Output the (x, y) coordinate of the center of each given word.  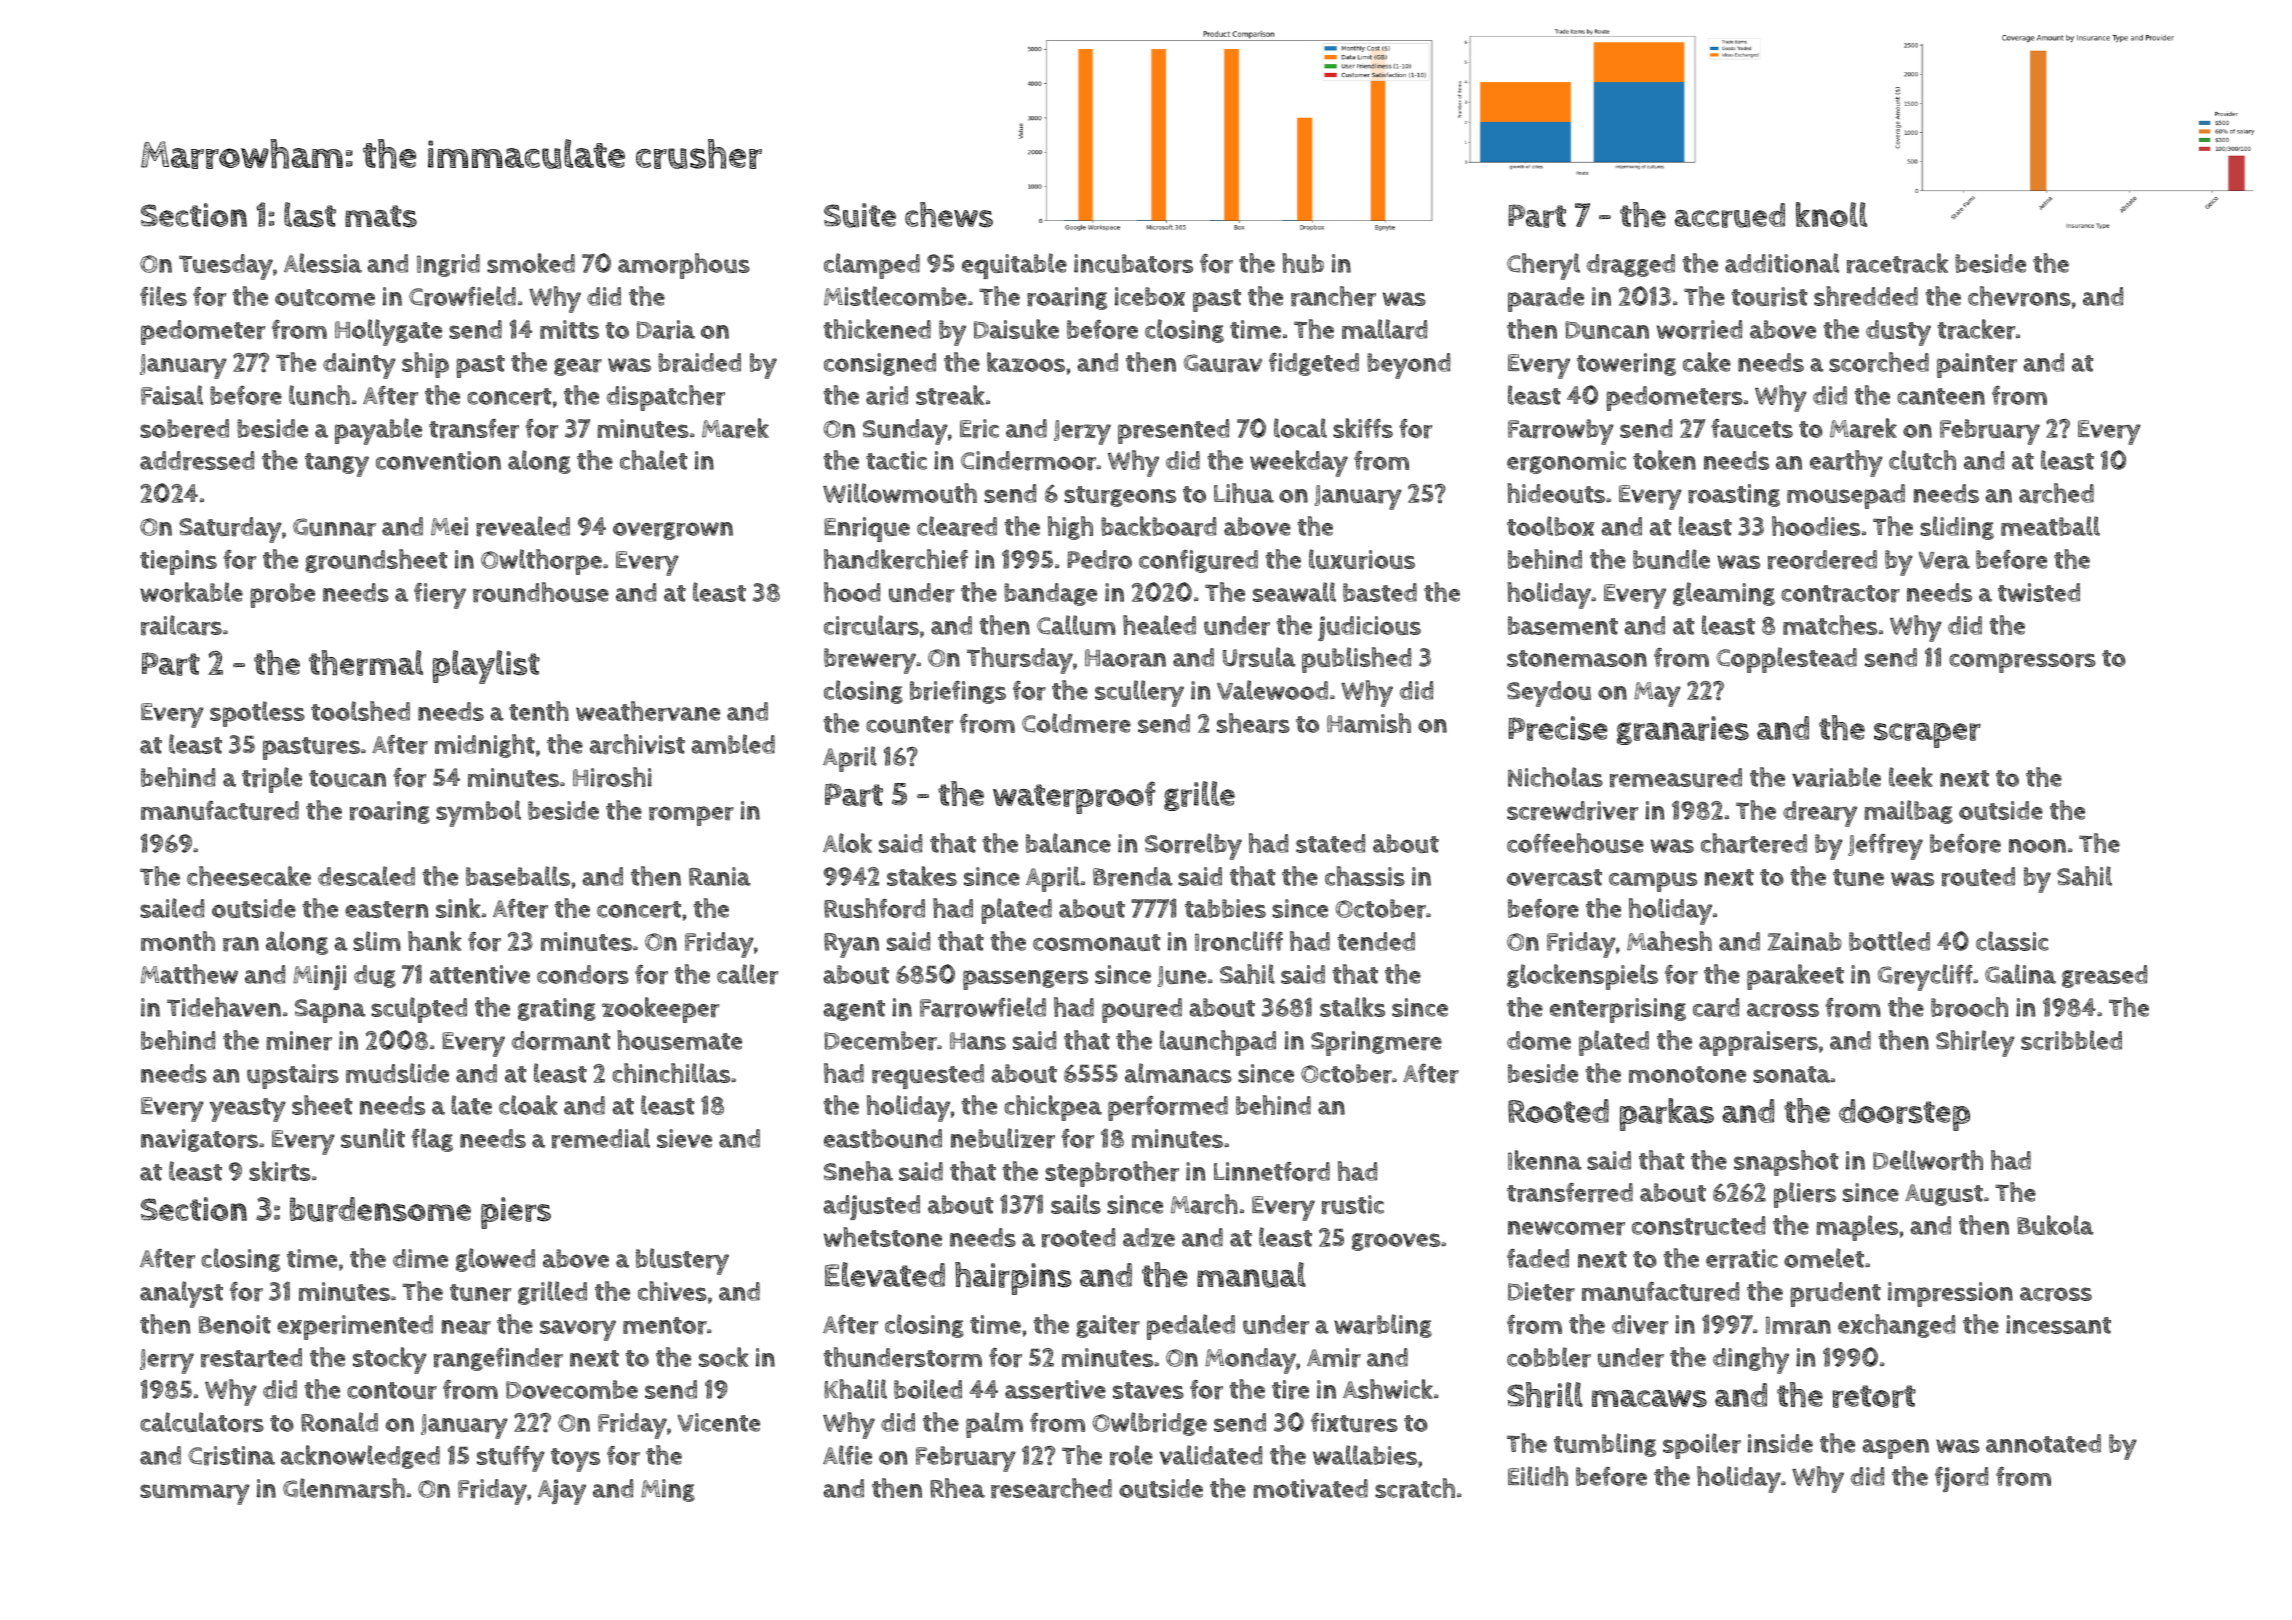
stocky (390, 1360)
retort (1874, 1396)
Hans (978, 1041)
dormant (561, 1041)
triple (272, 780)
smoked (531, 263)
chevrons (2019, 296)
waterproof (1074, 797)
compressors (2022, 663)
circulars (871, 625)
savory (578, 1330)
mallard (1385, 329)
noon (2037, 846)
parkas (1667, 1114)
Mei (449, 526)
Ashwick (1388, 1389)
